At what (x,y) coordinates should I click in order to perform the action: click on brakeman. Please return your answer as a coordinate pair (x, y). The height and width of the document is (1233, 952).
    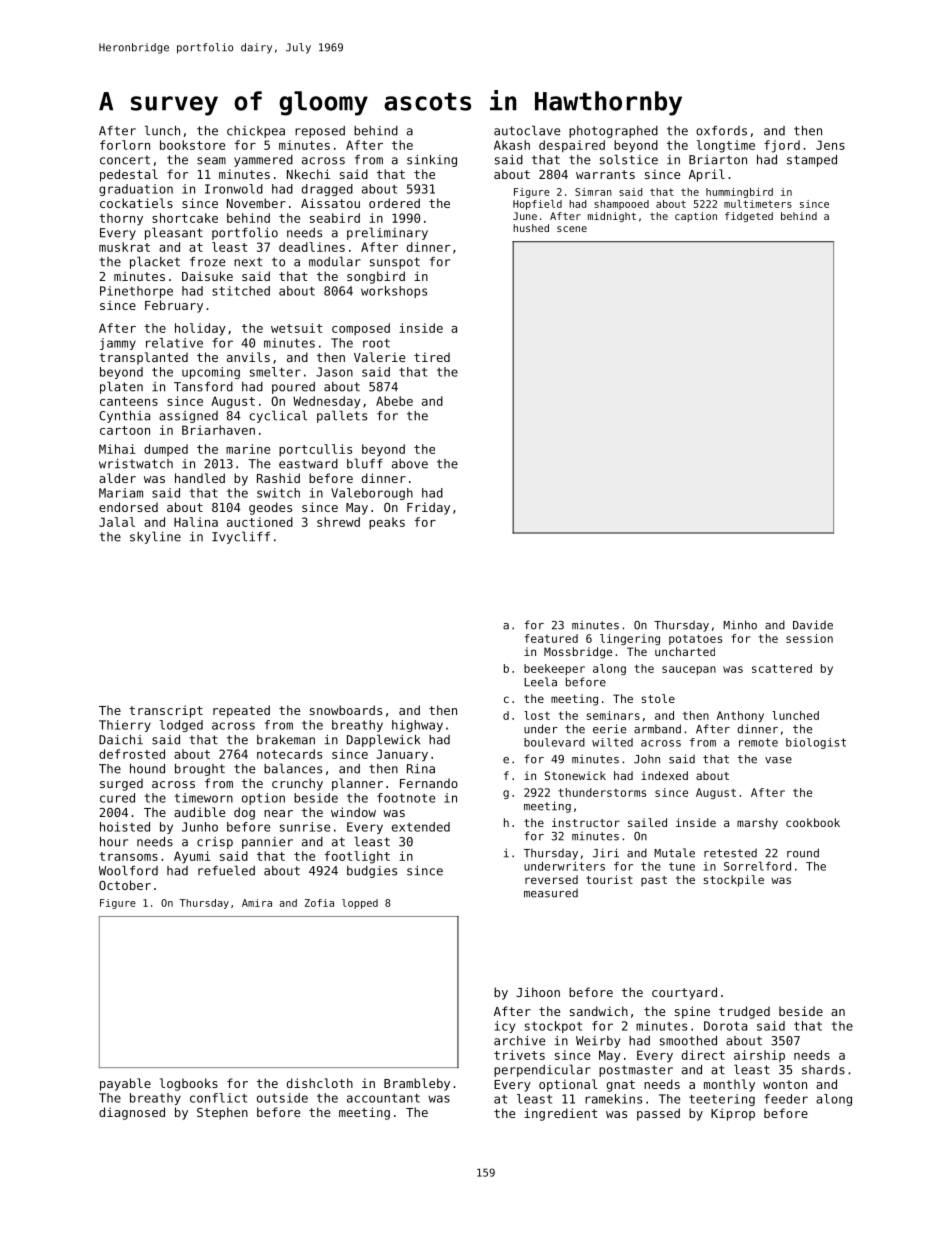
    Looking at the image, I should click on (286, 740).
